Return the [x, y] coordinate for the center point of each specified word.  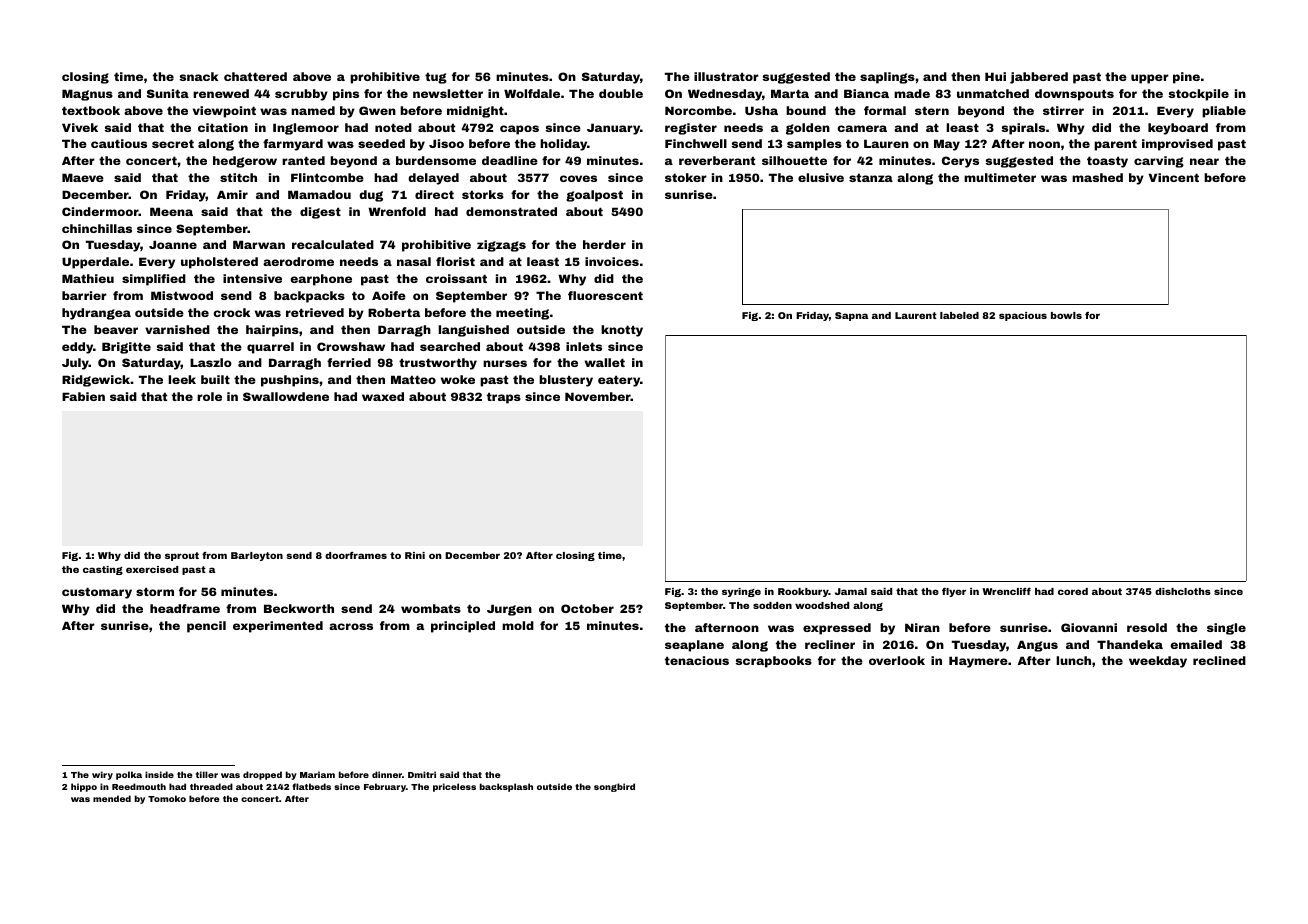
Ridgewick [96, 381]
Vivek [80, 127]
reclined [1219, 660]
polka [129, 775]
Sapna [852, 316]
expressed [837, 629]
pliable [1224, 112]
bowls [1066, 315]
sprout [182, 556]
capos [519, 130]
